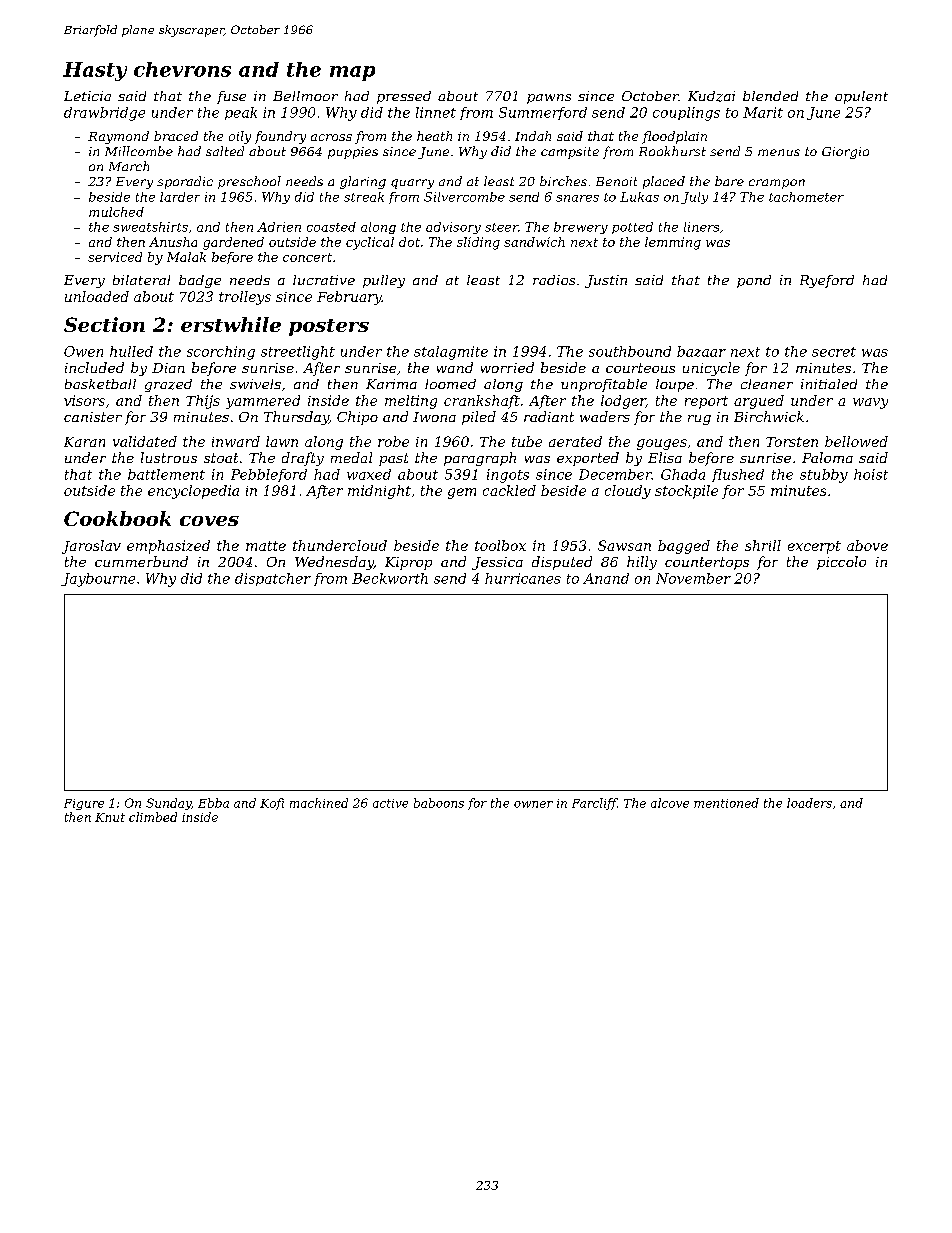  Describe the element at coordinates (482, 402) in the document. I see `crankshaft` at that location.
